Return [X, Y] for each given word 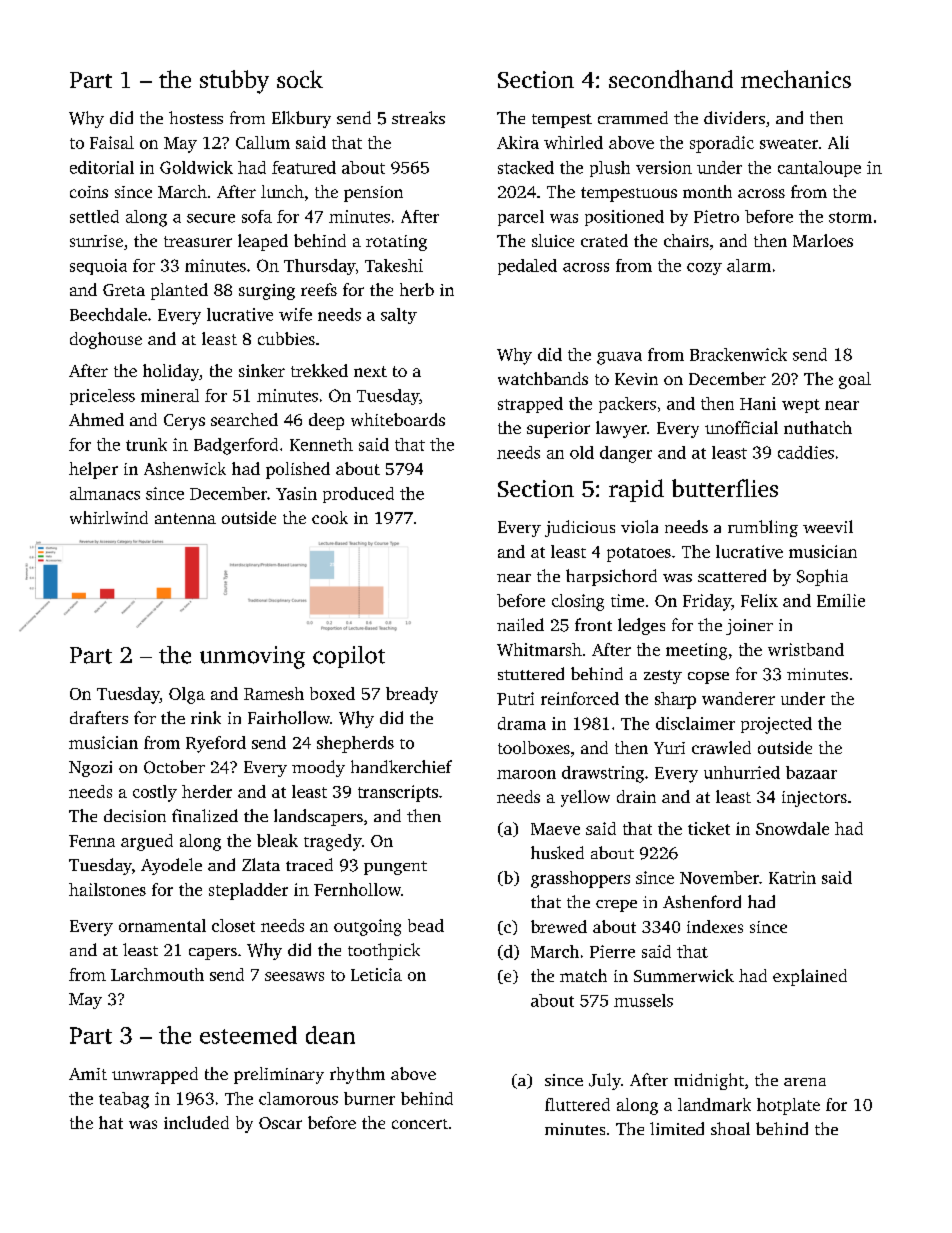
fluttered [577, 1104]
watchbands [543, 378]
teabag [124, 1100]
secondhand [671, 79]
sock [300, 79]
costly [155, 793]
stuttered [531, 673]
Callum [263, 142]
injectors [814, 799]
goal [855, 380]
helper [93, 470]
